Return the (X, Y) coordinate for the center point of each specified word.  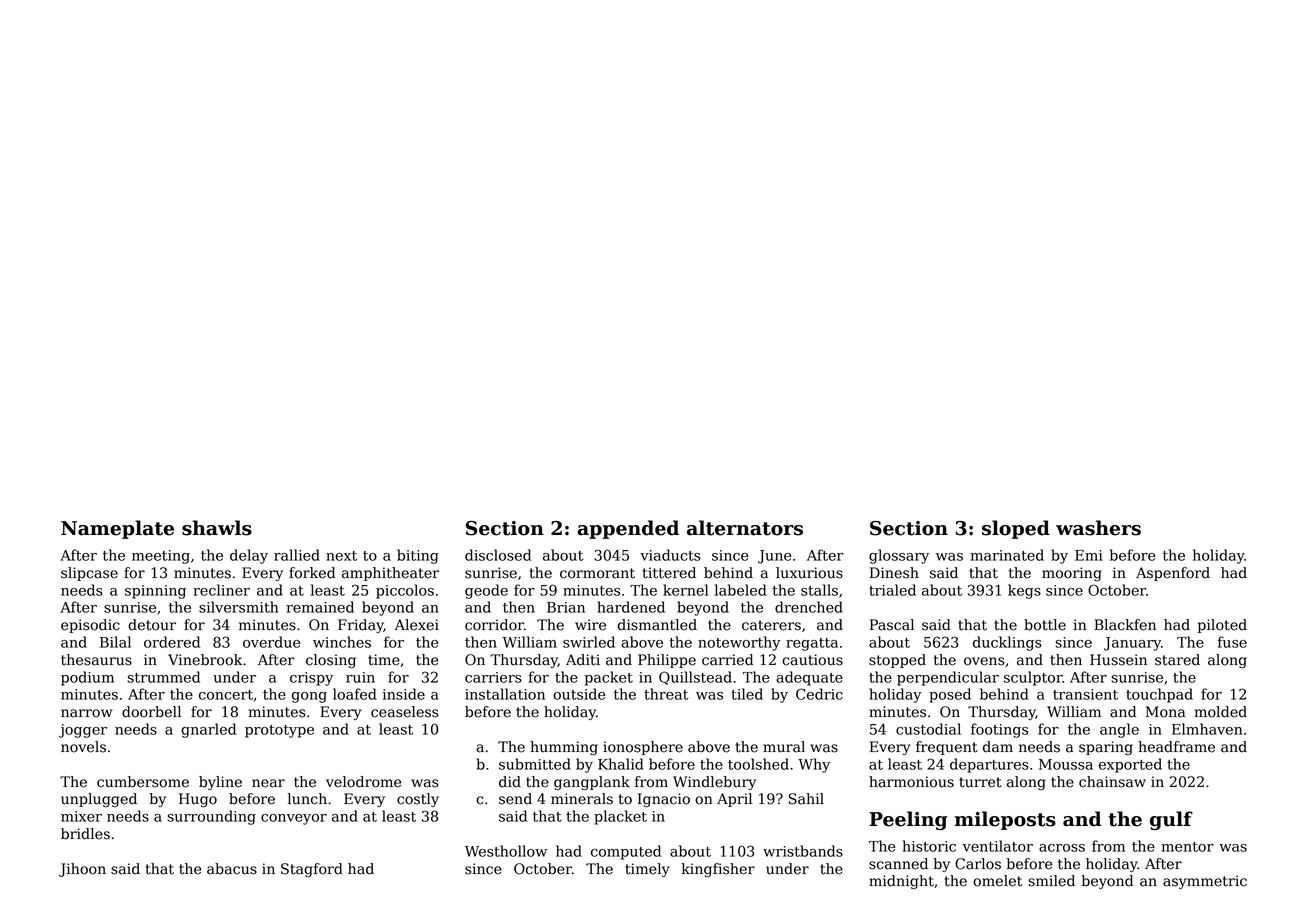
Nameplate (117, 529)
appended (628, 529)
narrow (86, 713)
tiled (747, 694)
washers (1098, 528)
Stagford (312, 870)
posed (950, 695)
